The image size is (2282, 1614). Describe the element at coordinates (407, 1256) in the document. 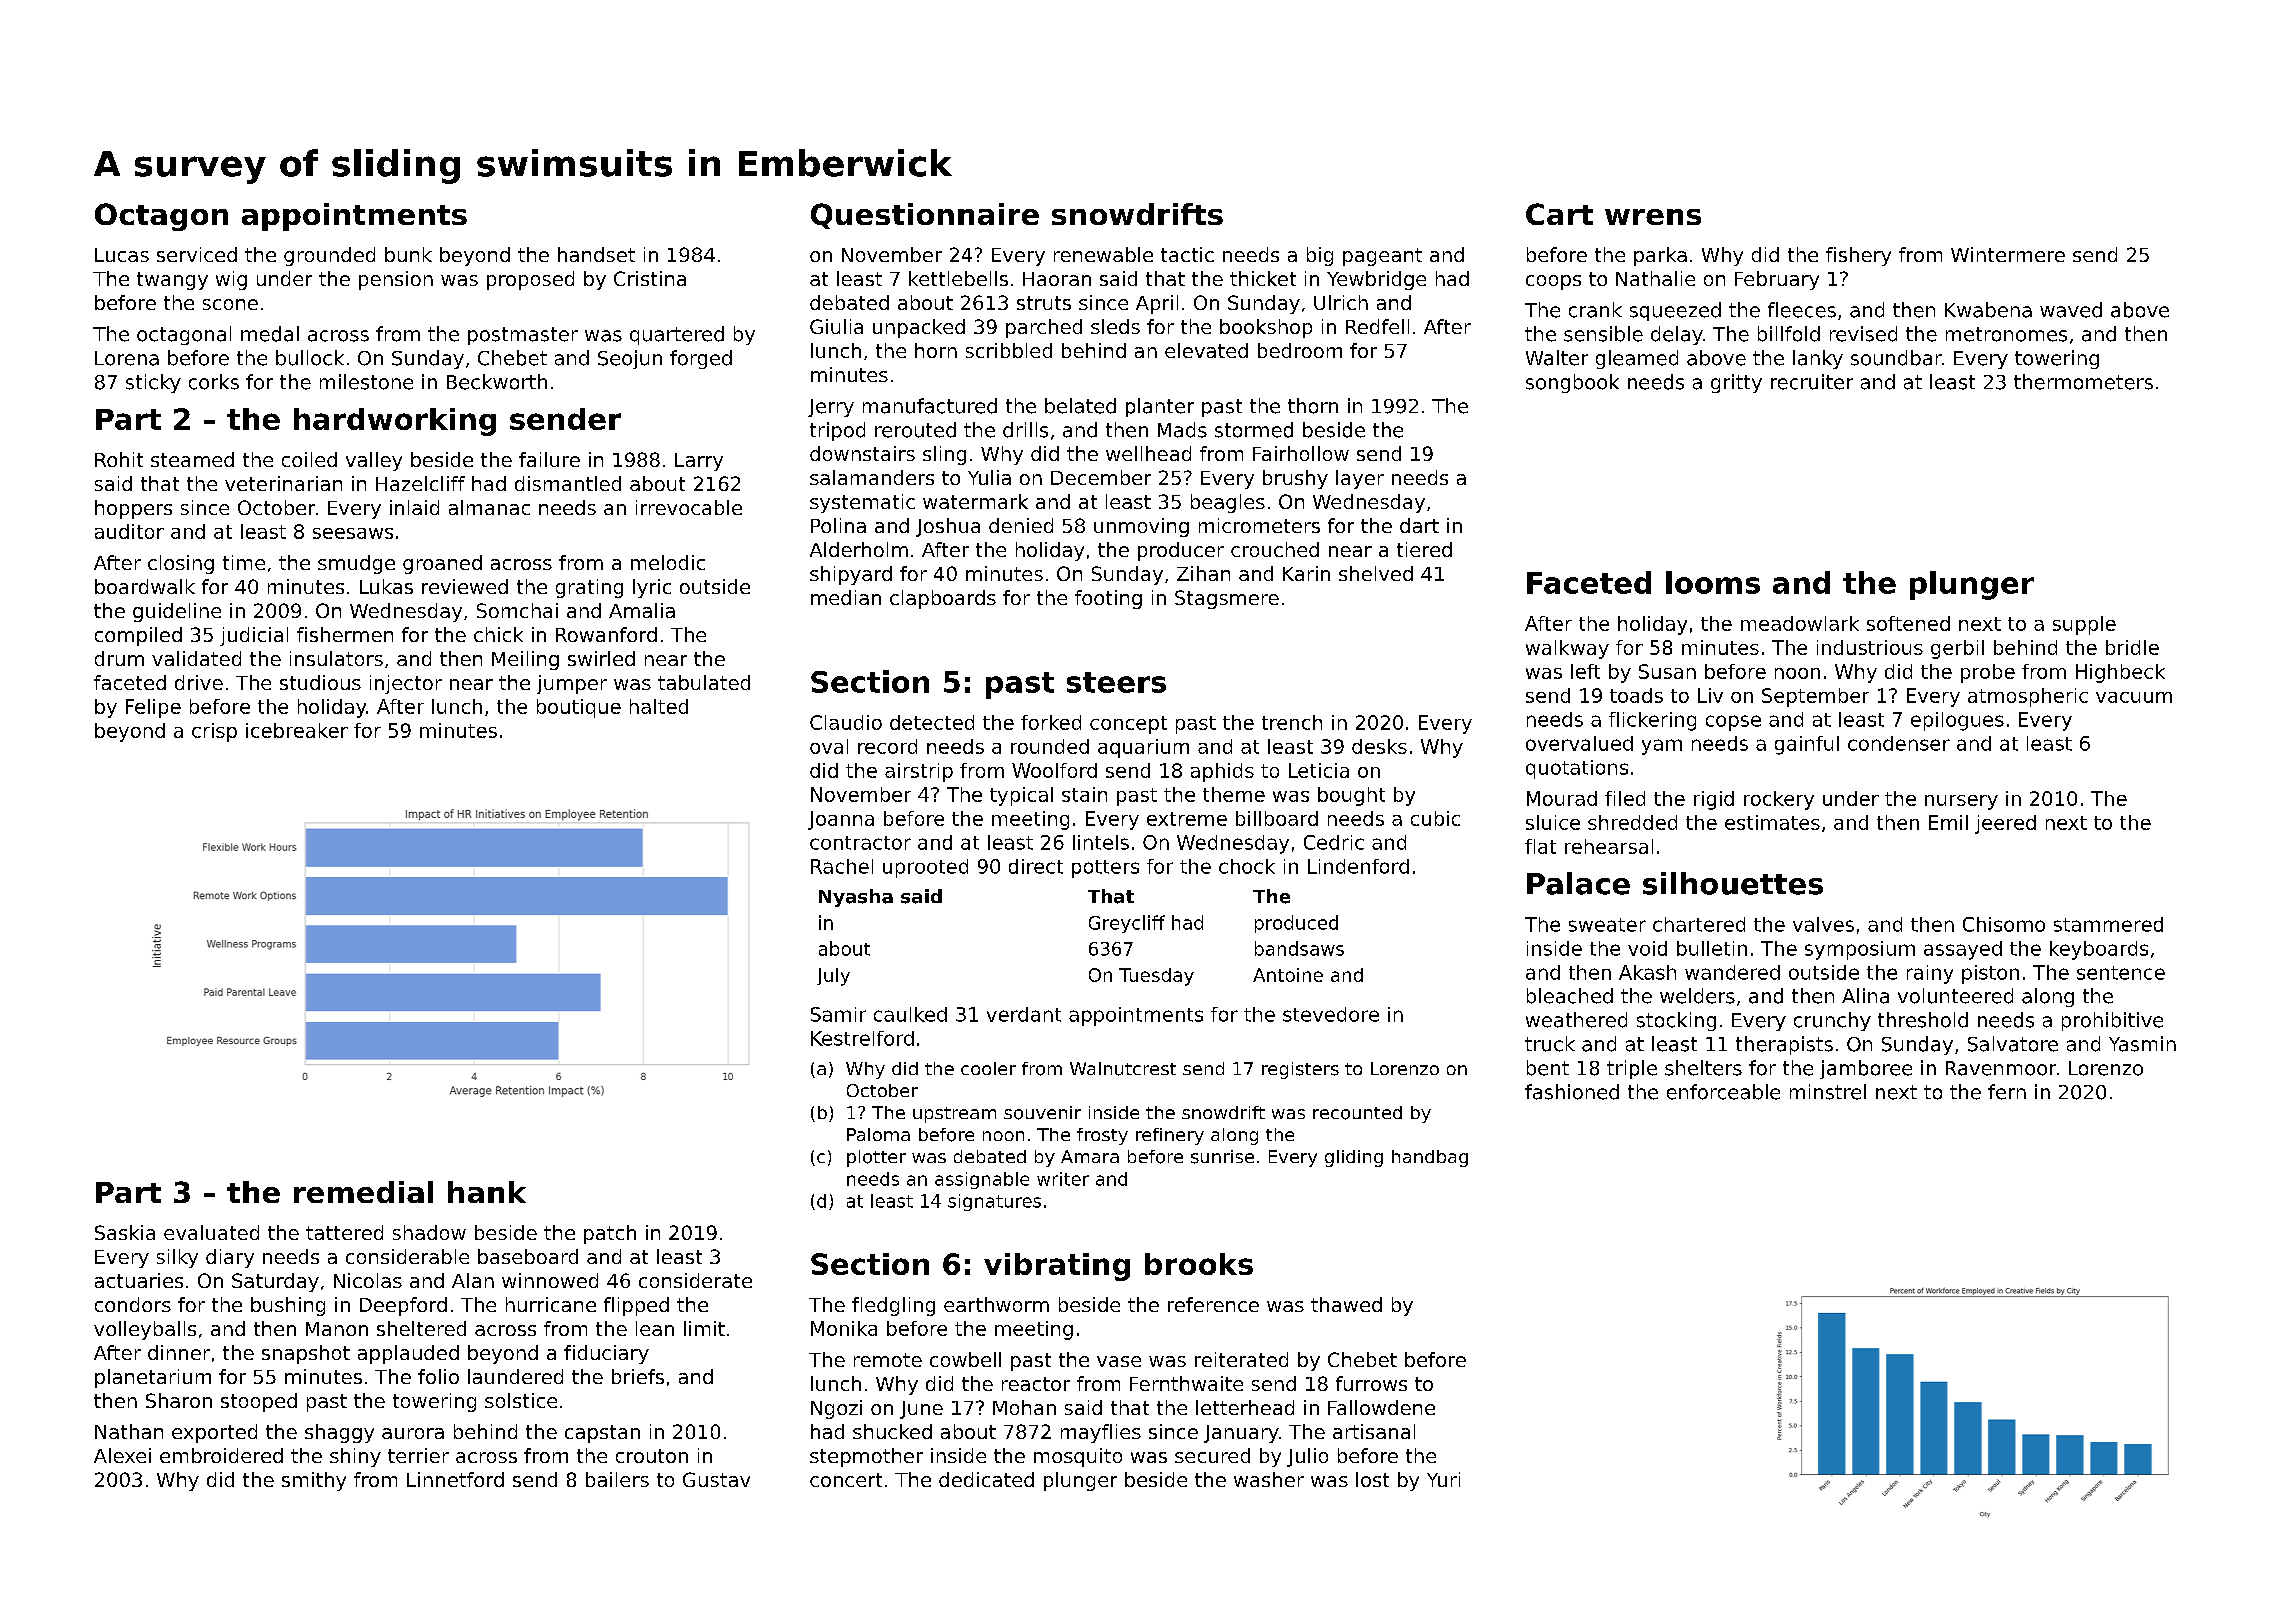

I see `considerable` at that location.
